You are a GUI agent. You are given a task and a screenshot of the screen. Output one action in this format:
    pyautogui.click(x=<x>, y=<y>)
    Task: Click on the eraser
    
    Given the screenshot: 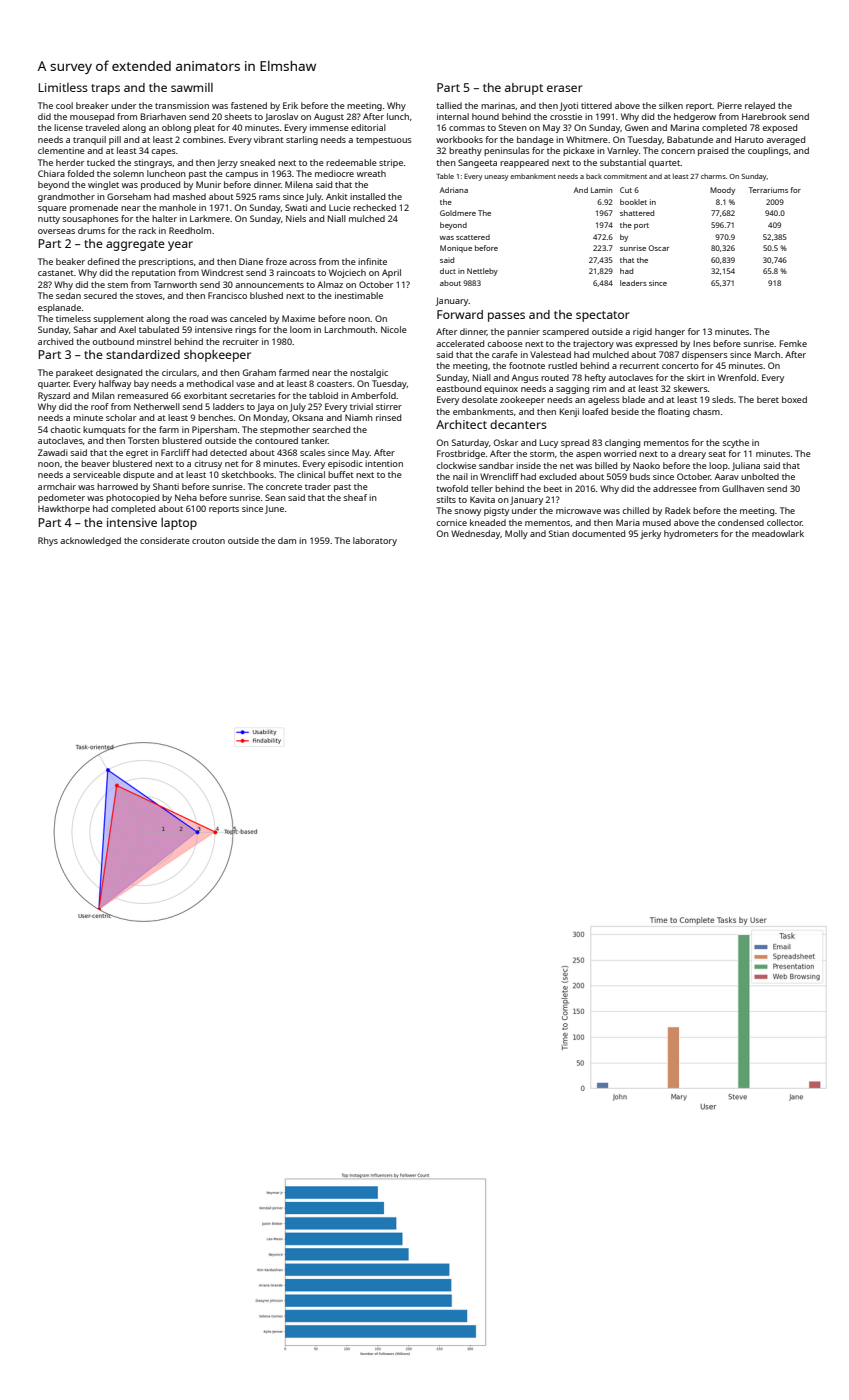 What is the action you would take?
    pyautogui.click(x=565, y=88)
